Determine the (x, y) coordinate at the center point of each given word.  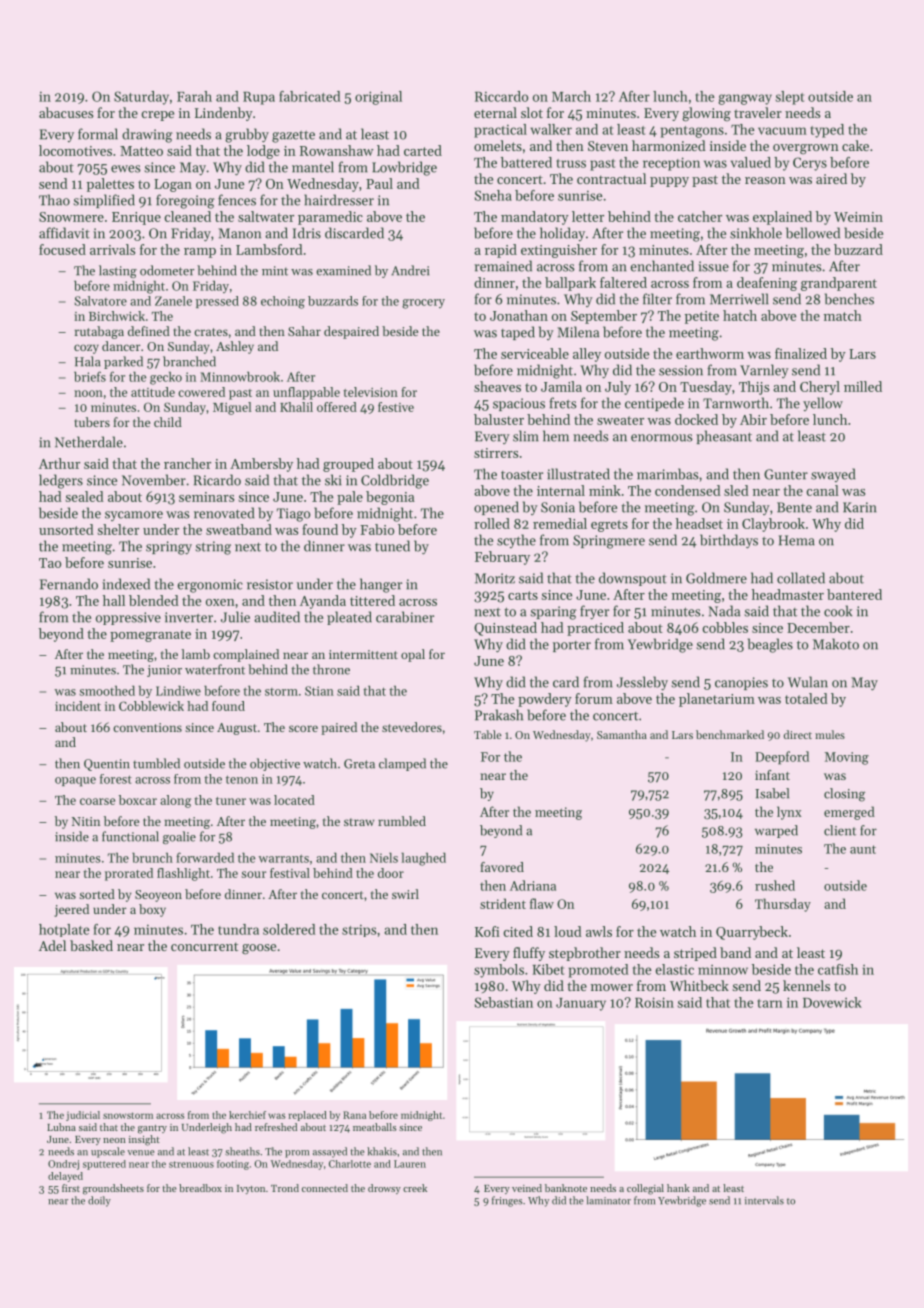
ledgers (61, 481)
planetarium (717, 700)
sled (736, 490)
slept (790, 98)
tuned (392, 546)
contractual (611, 178)
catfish (838, 969)
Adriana (533, 885)
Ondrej (63, 1165)
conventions (147, 727)
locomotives (75, 150)
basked (91, 945)
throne (331, 669)
